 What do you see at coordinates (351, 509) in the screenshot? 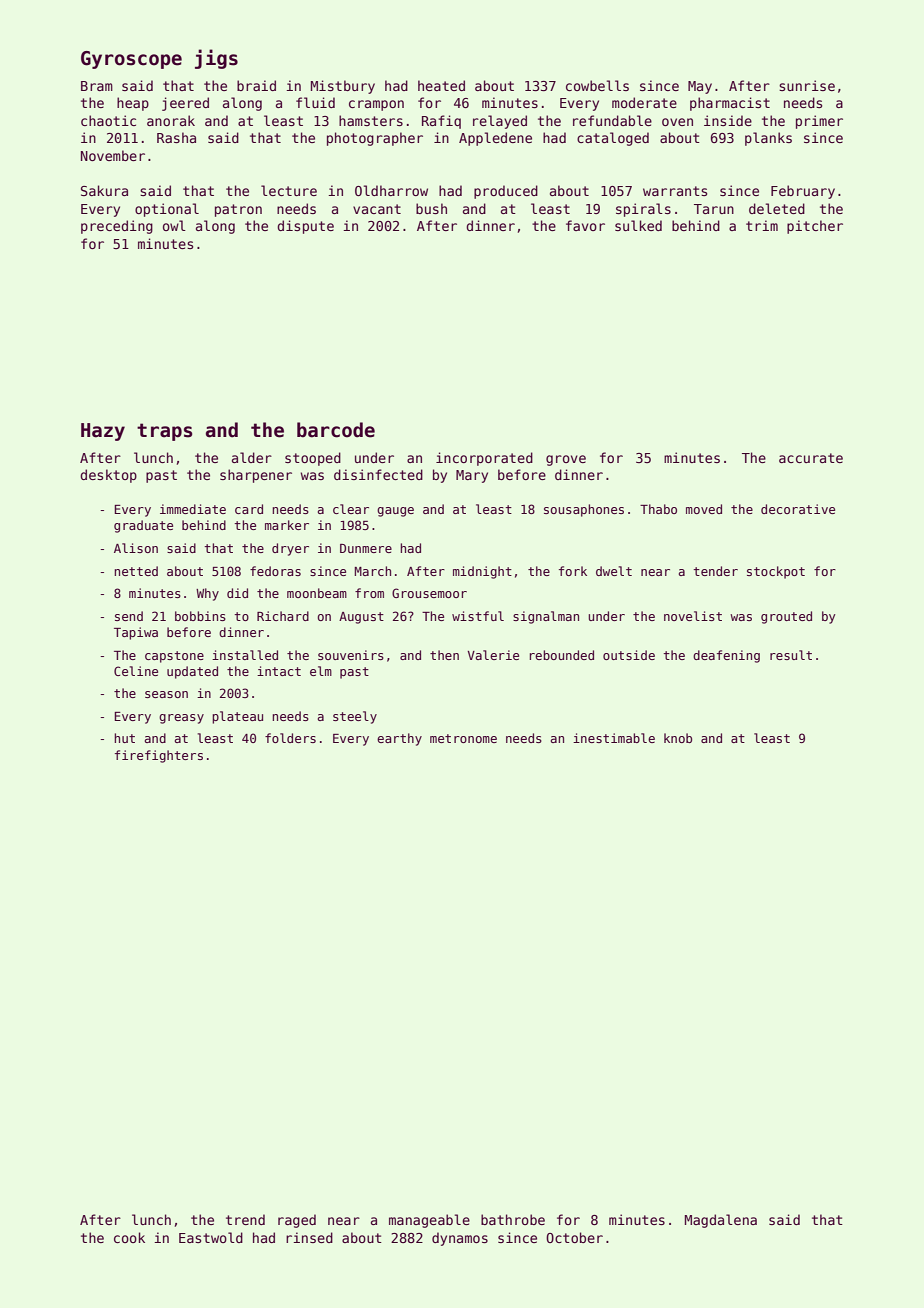
I see `clear` at bounding box center [351, 509].
